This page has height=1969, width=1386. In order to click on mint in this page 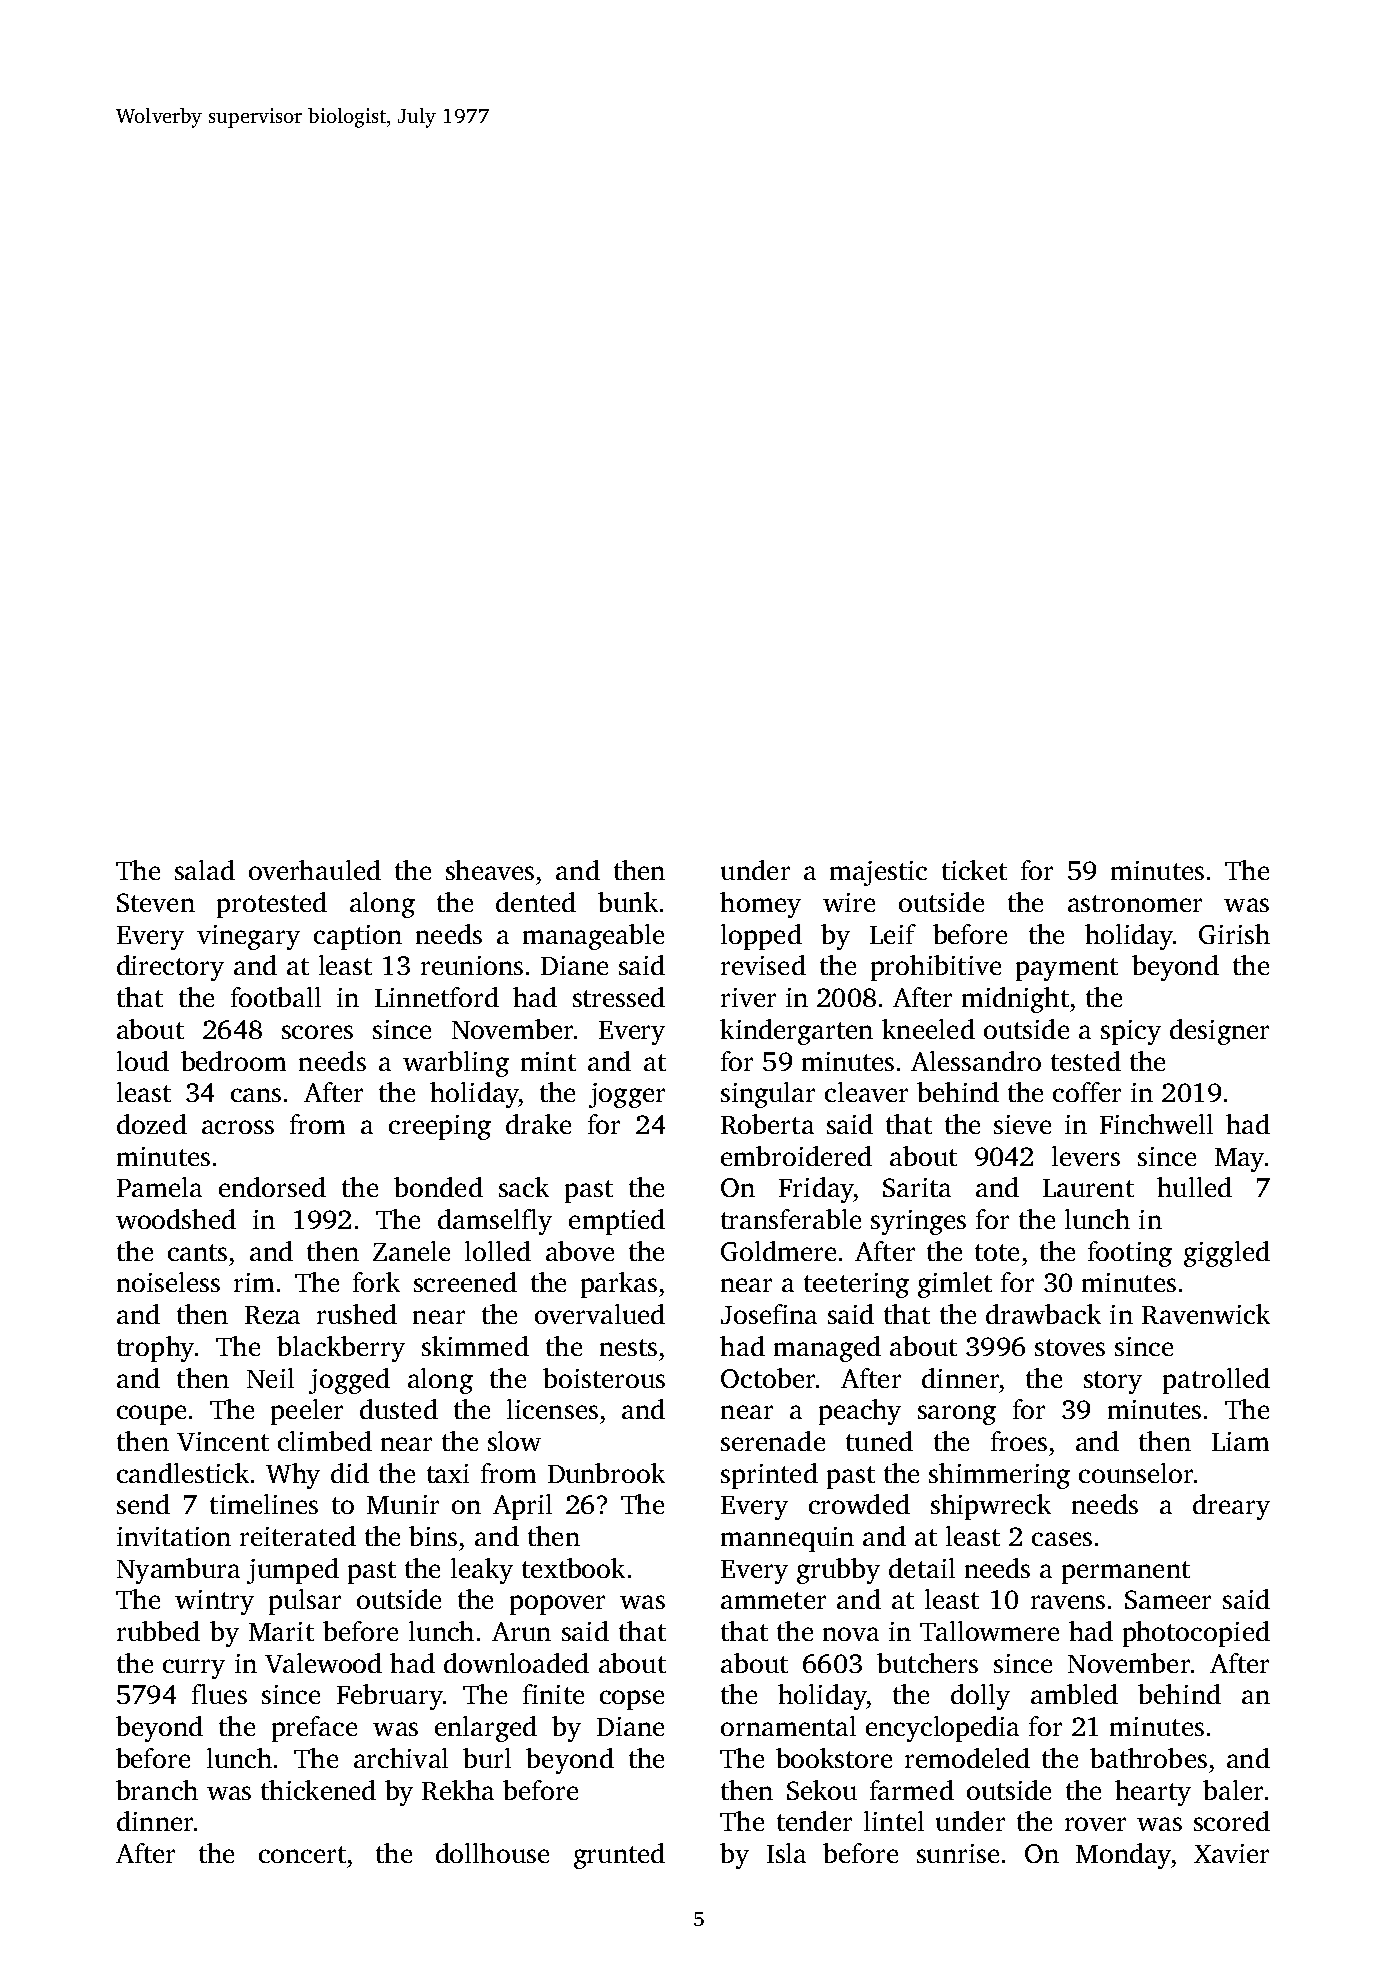, I will do `click(548, 1061)`.
